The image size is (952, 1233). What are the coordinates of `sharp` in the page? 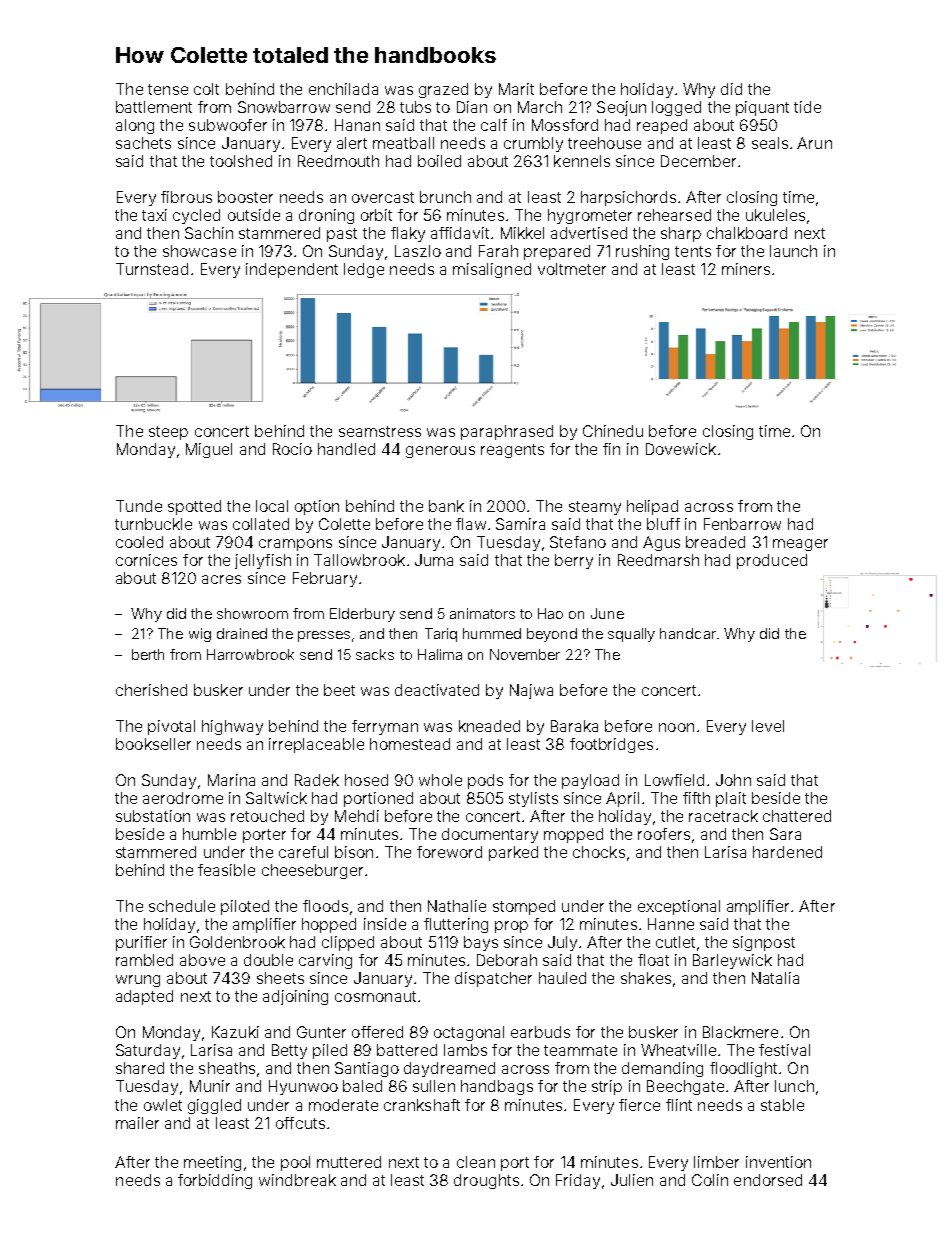 It's located at (681, 234).
